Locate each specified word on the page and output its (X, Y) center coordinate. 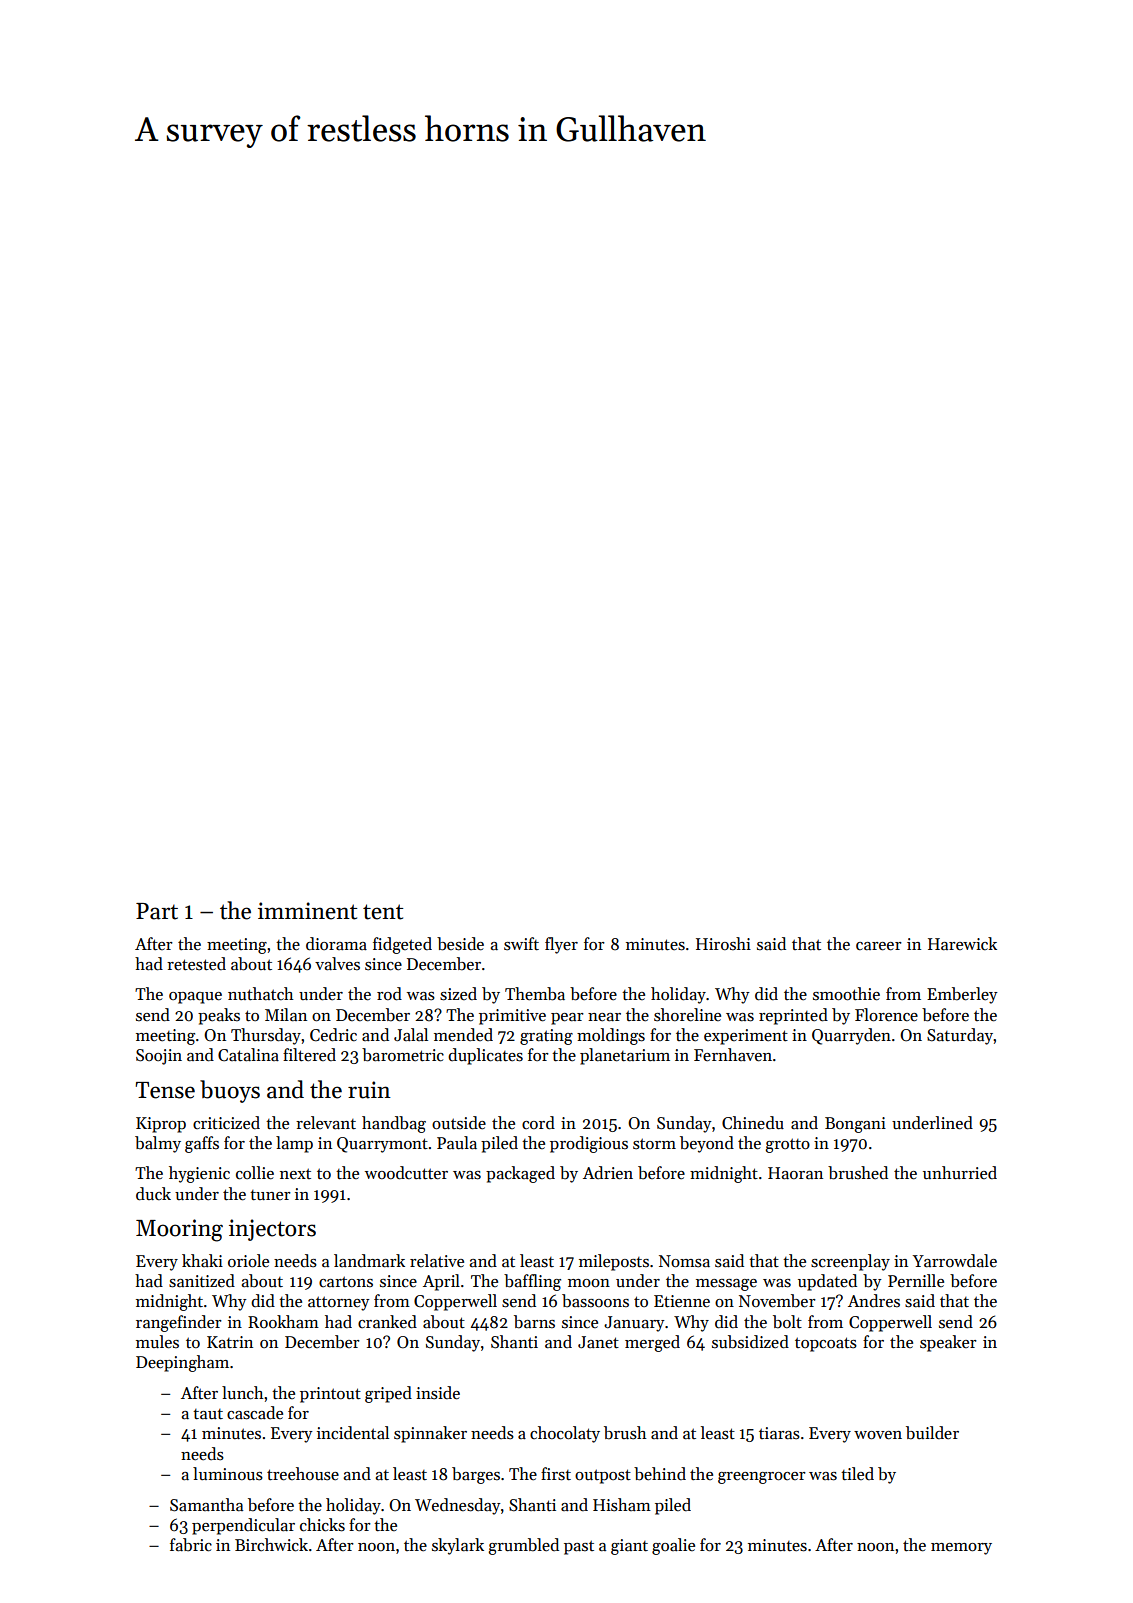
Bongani (855, 1125)
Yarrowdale (955, 1261)
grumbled (523, 1546)
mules (157, 1342)
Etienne (682, 1301)
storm (654, 1144)
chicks (322, 1525)
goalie (673, 1546)
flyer (561, 945)
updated (827, 1282)
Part (157, 911)
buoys (230, 1091)
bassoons (595, 1301)
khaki (202, 1260)
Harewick (962, 944)
